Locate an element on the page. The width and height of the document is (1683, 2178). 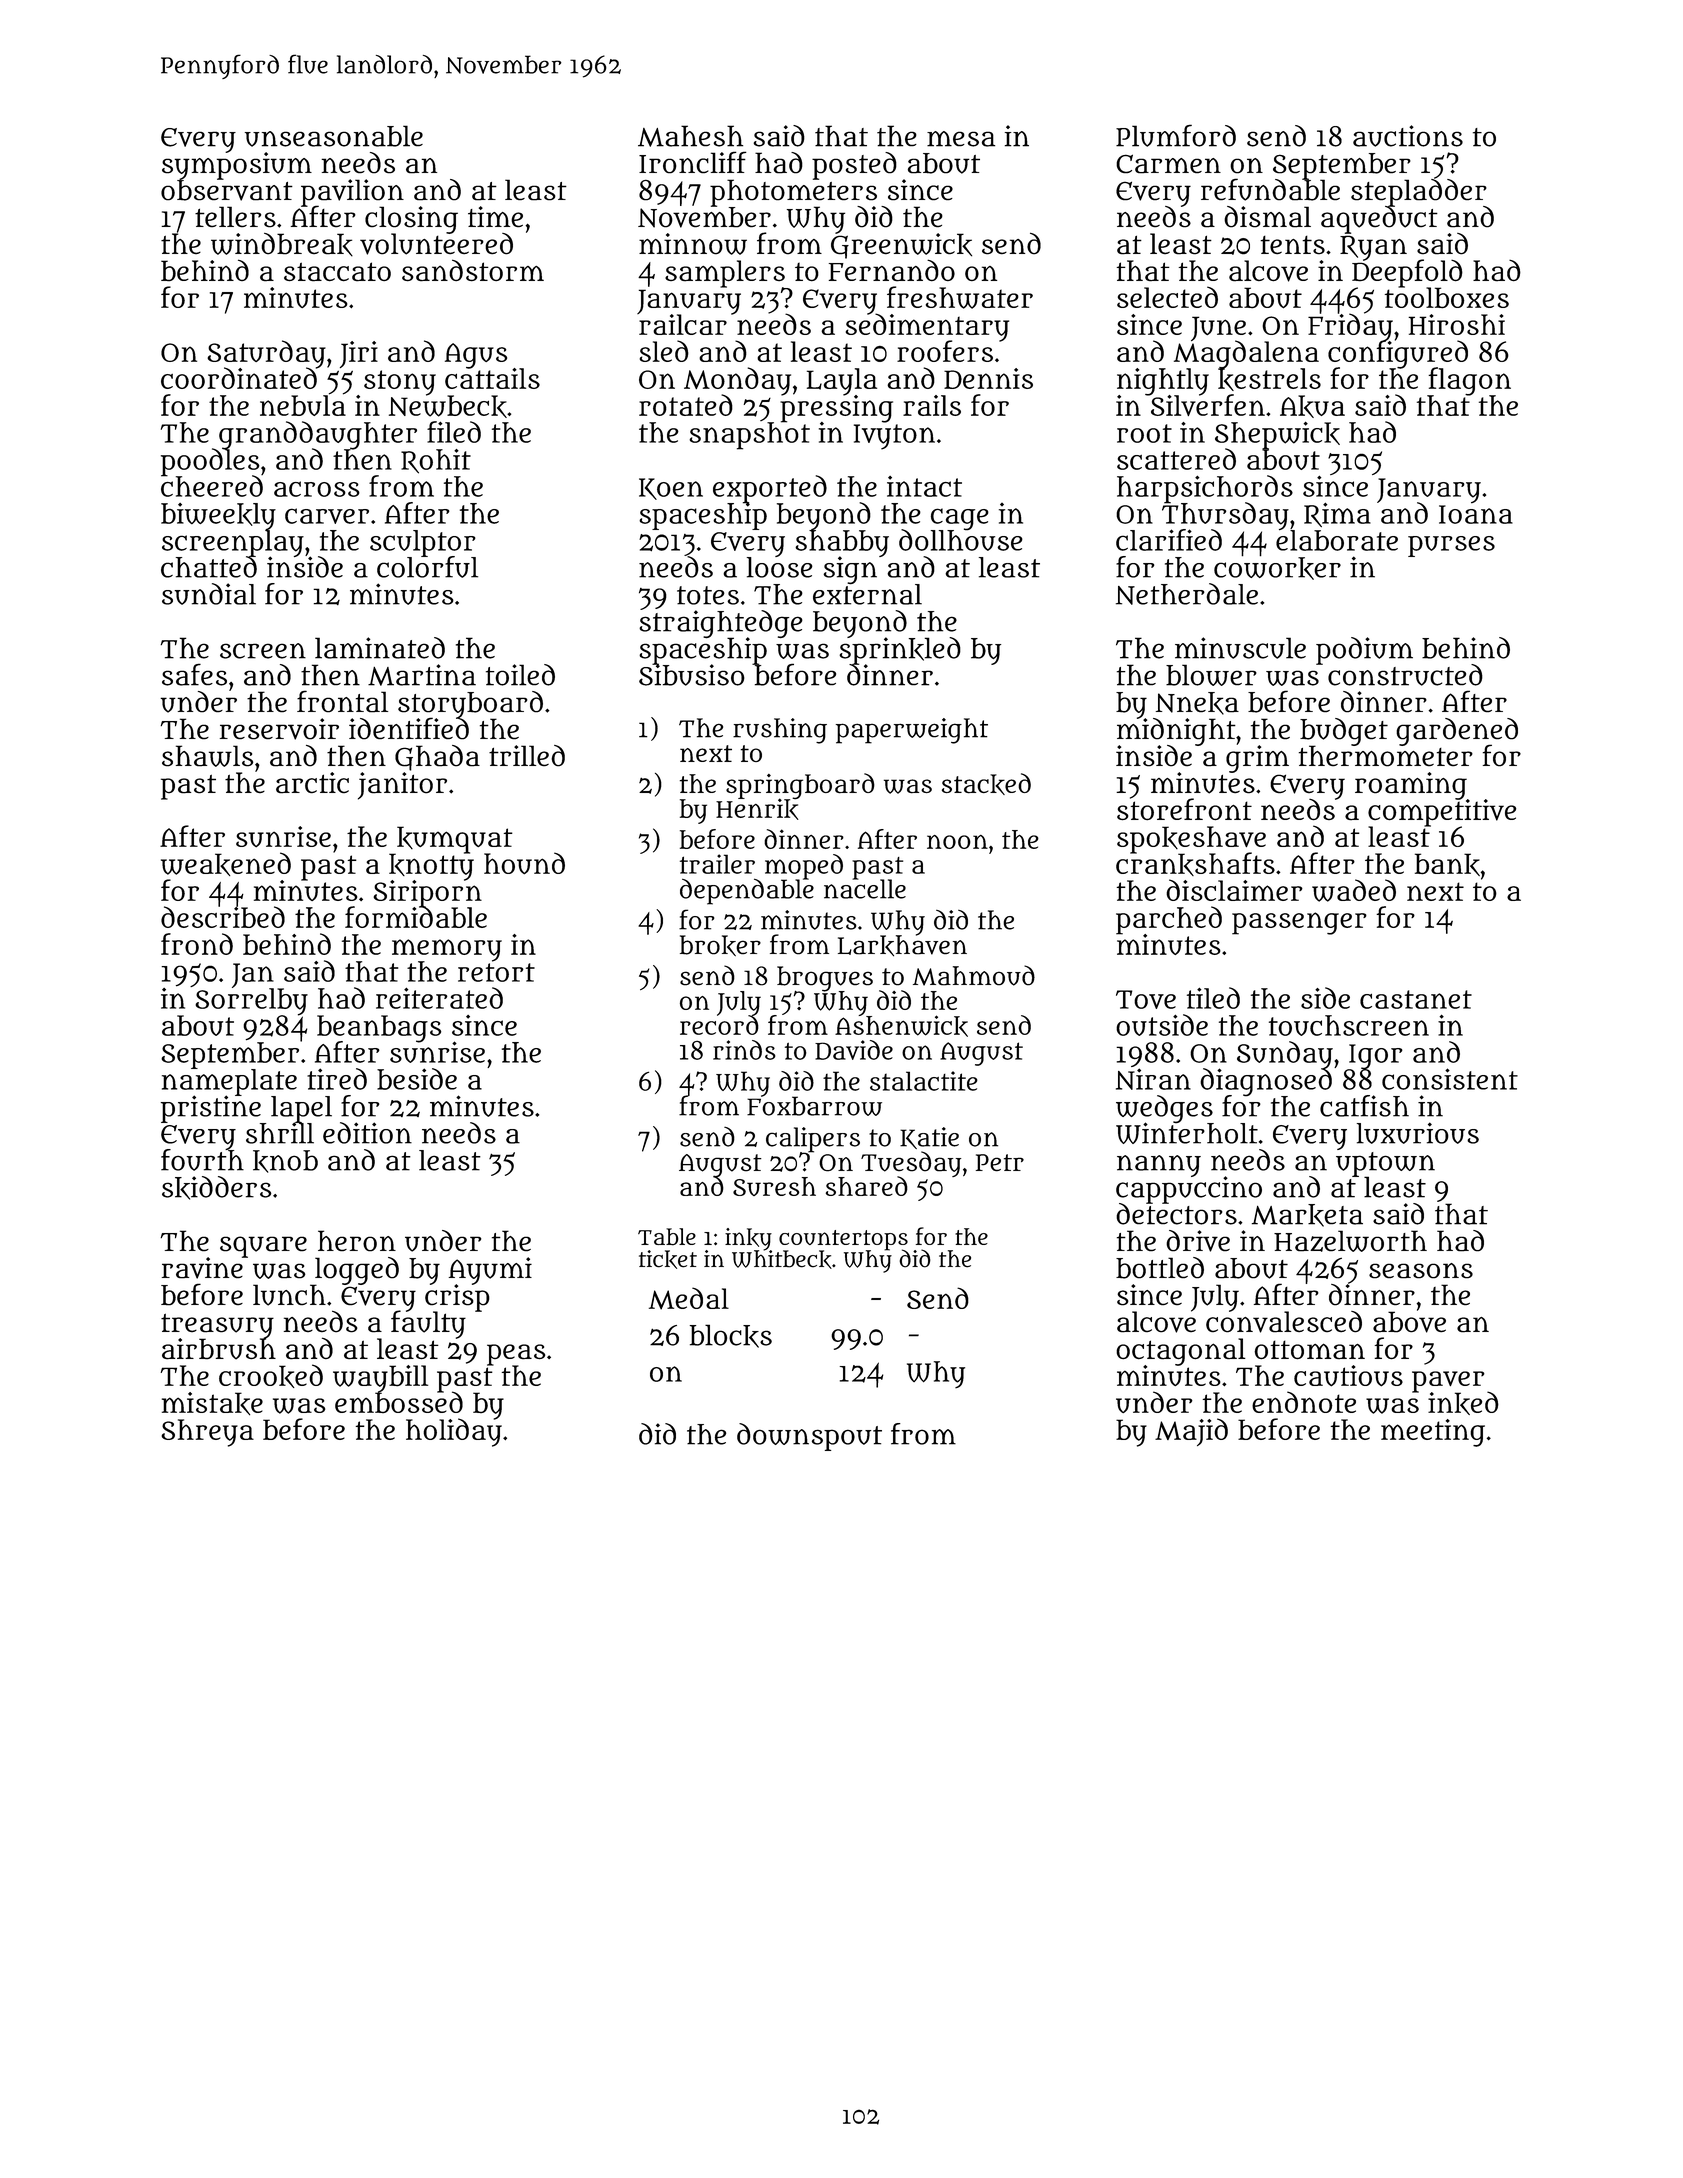
Thursday is located at coordinates (1225, 516).
